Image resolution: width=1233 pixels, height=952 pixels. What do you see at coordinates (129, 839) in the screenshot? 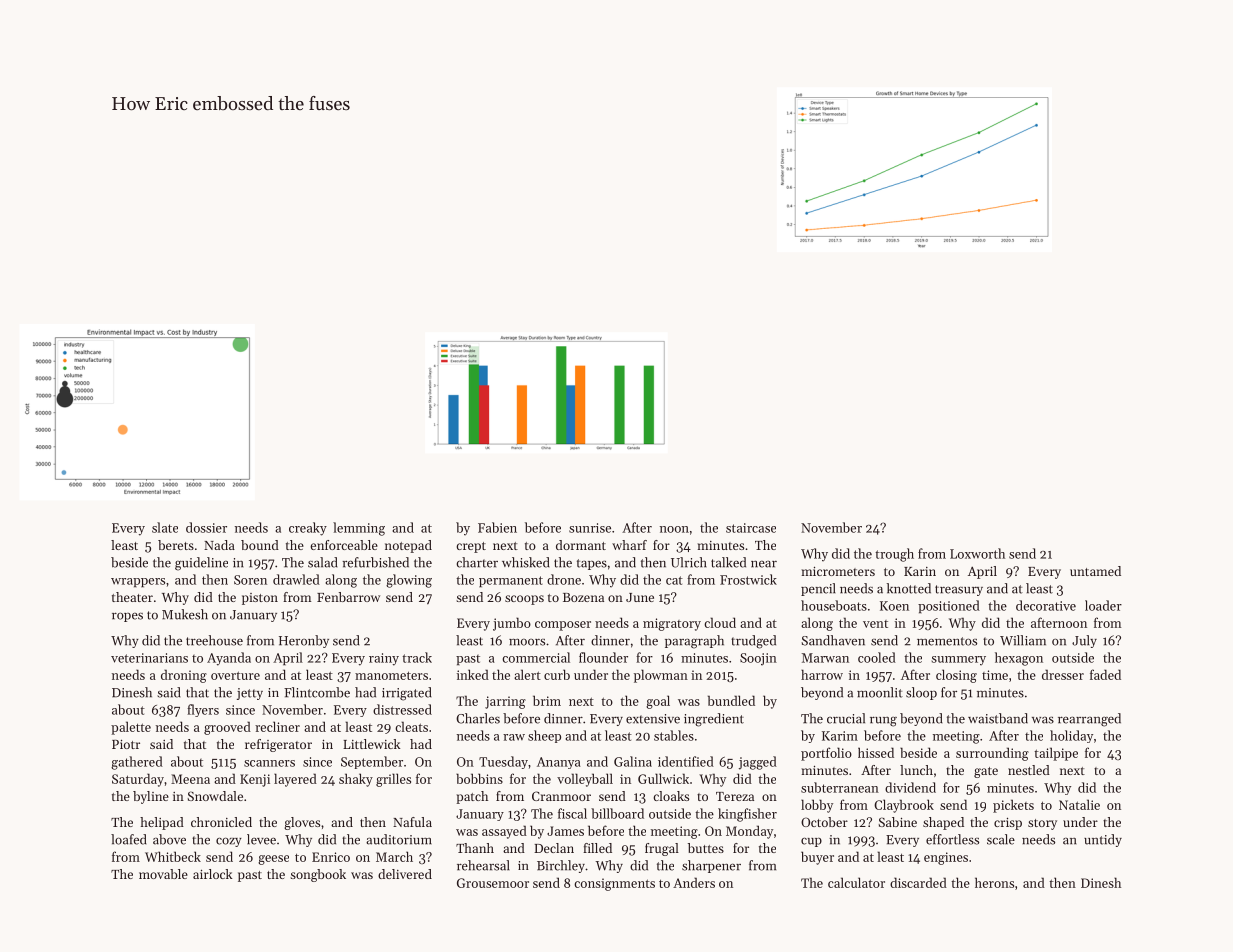
I see `loafed` at bounding box center [129, 839].
